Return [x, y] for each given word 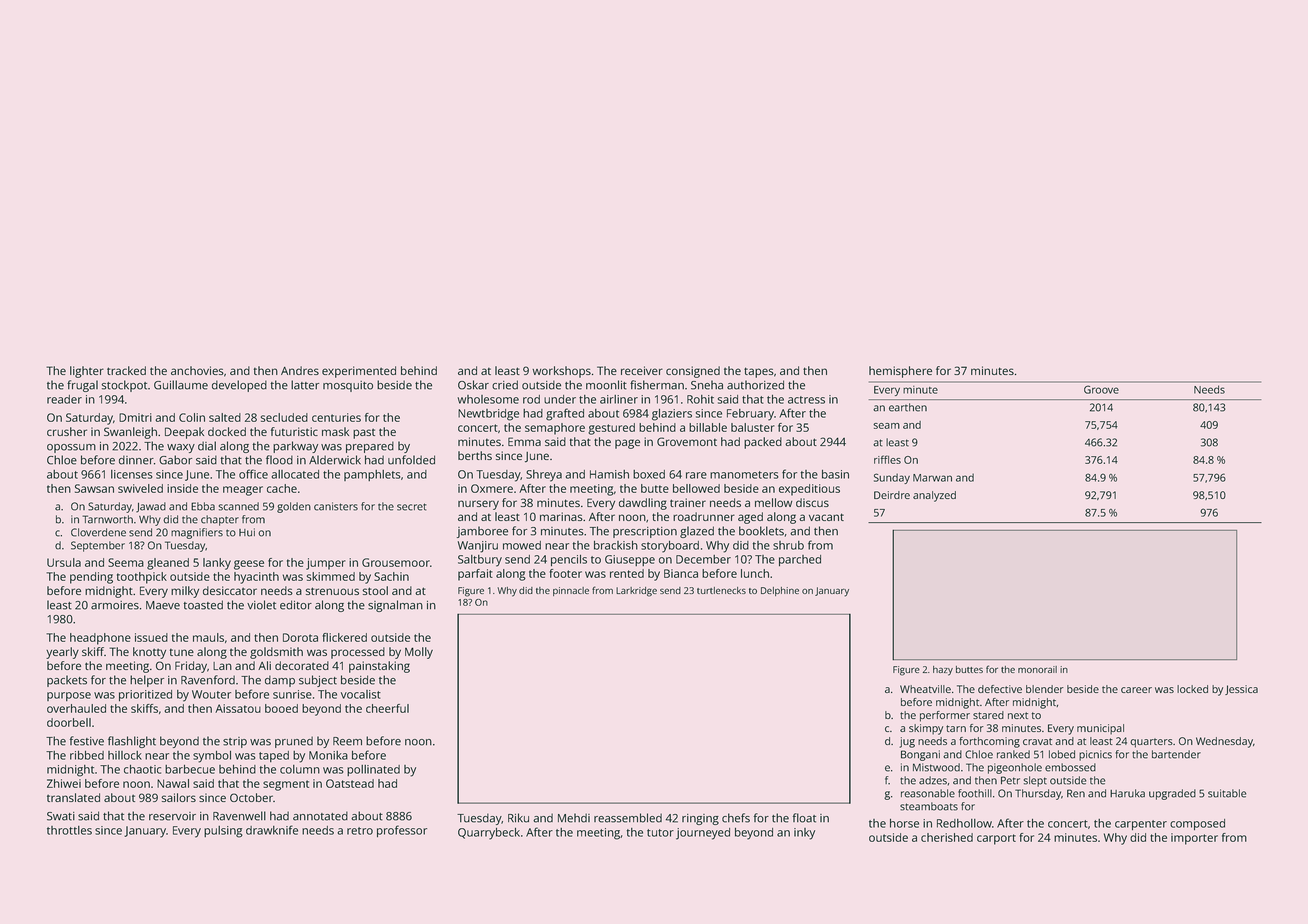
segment [286, 785]
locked [1192, 689]
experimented [359, 372]
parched [800, 560]
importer [1194, 839]
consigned [693, 372]
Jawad [151, 507]
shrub [788, 545]
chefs [736, 818]
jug [907, 742]
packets [67, 681]
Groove [1101, 389]
